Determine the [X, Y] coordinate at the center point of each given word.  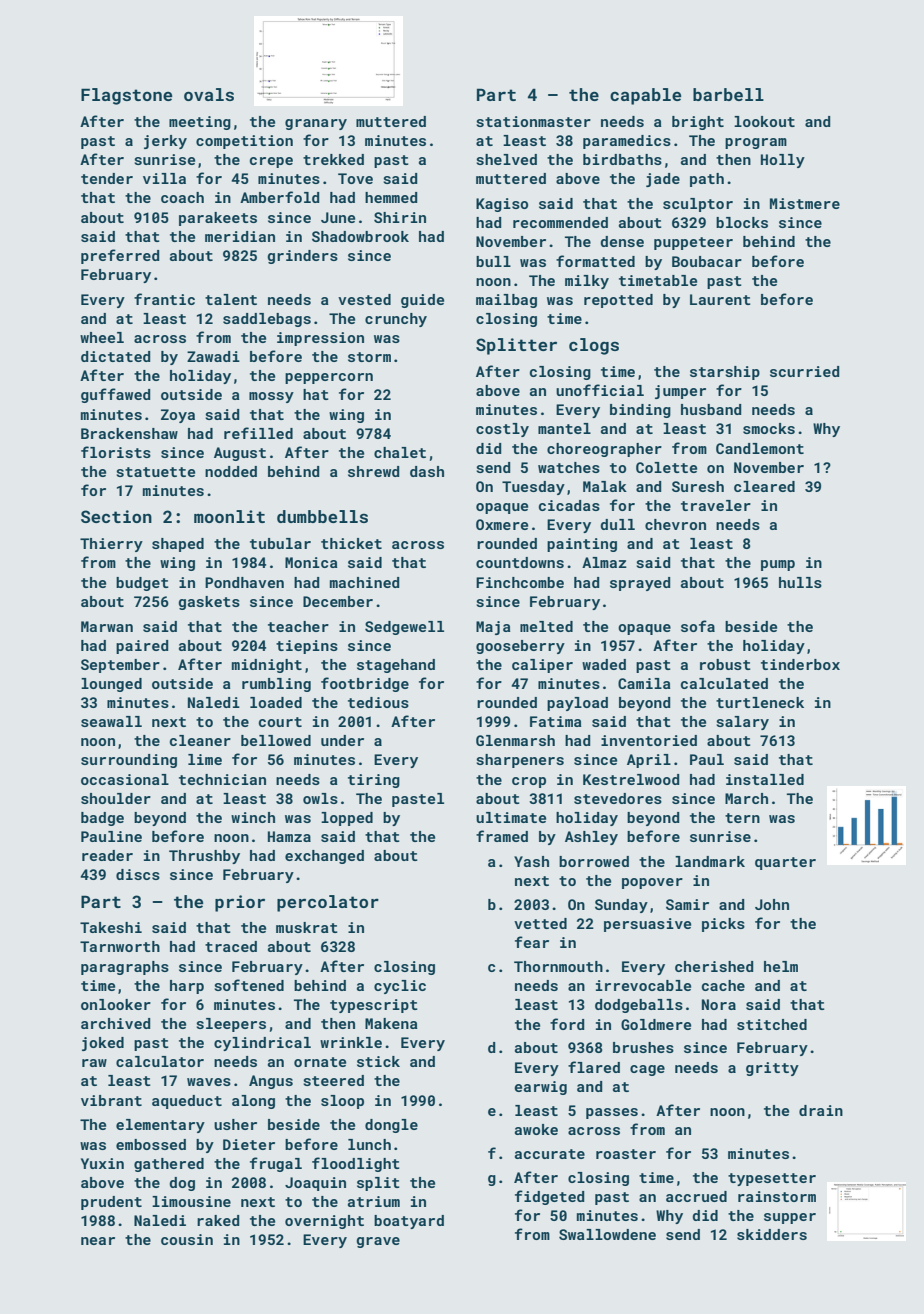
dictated [116, 356]
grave [378, 1242]
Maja [493, 628]
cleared [764, 486]
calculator [160, 1061]
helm [781, 966]
